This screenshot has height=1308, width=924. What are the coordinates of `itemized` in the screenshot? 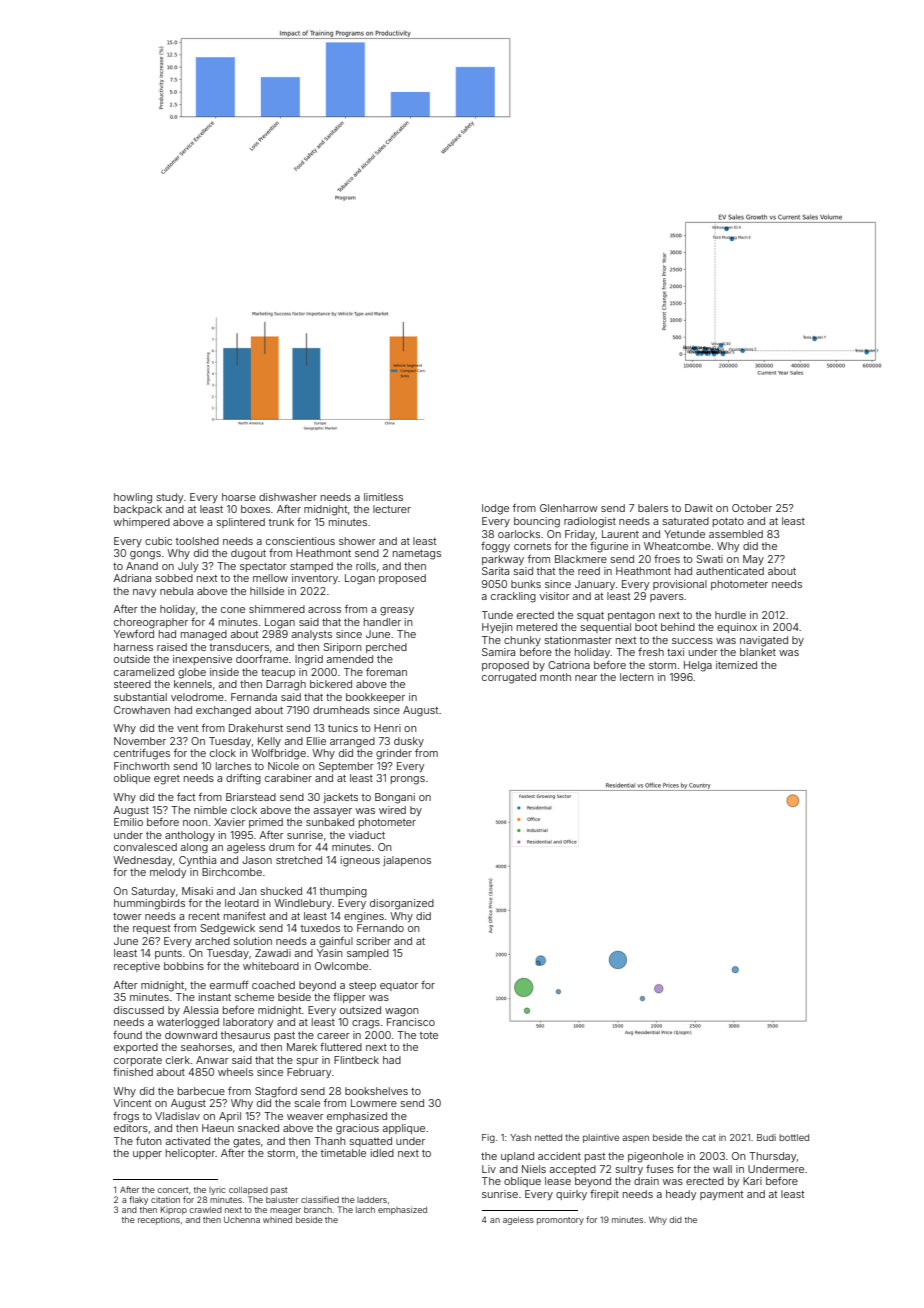 It's located at (736, 665).
